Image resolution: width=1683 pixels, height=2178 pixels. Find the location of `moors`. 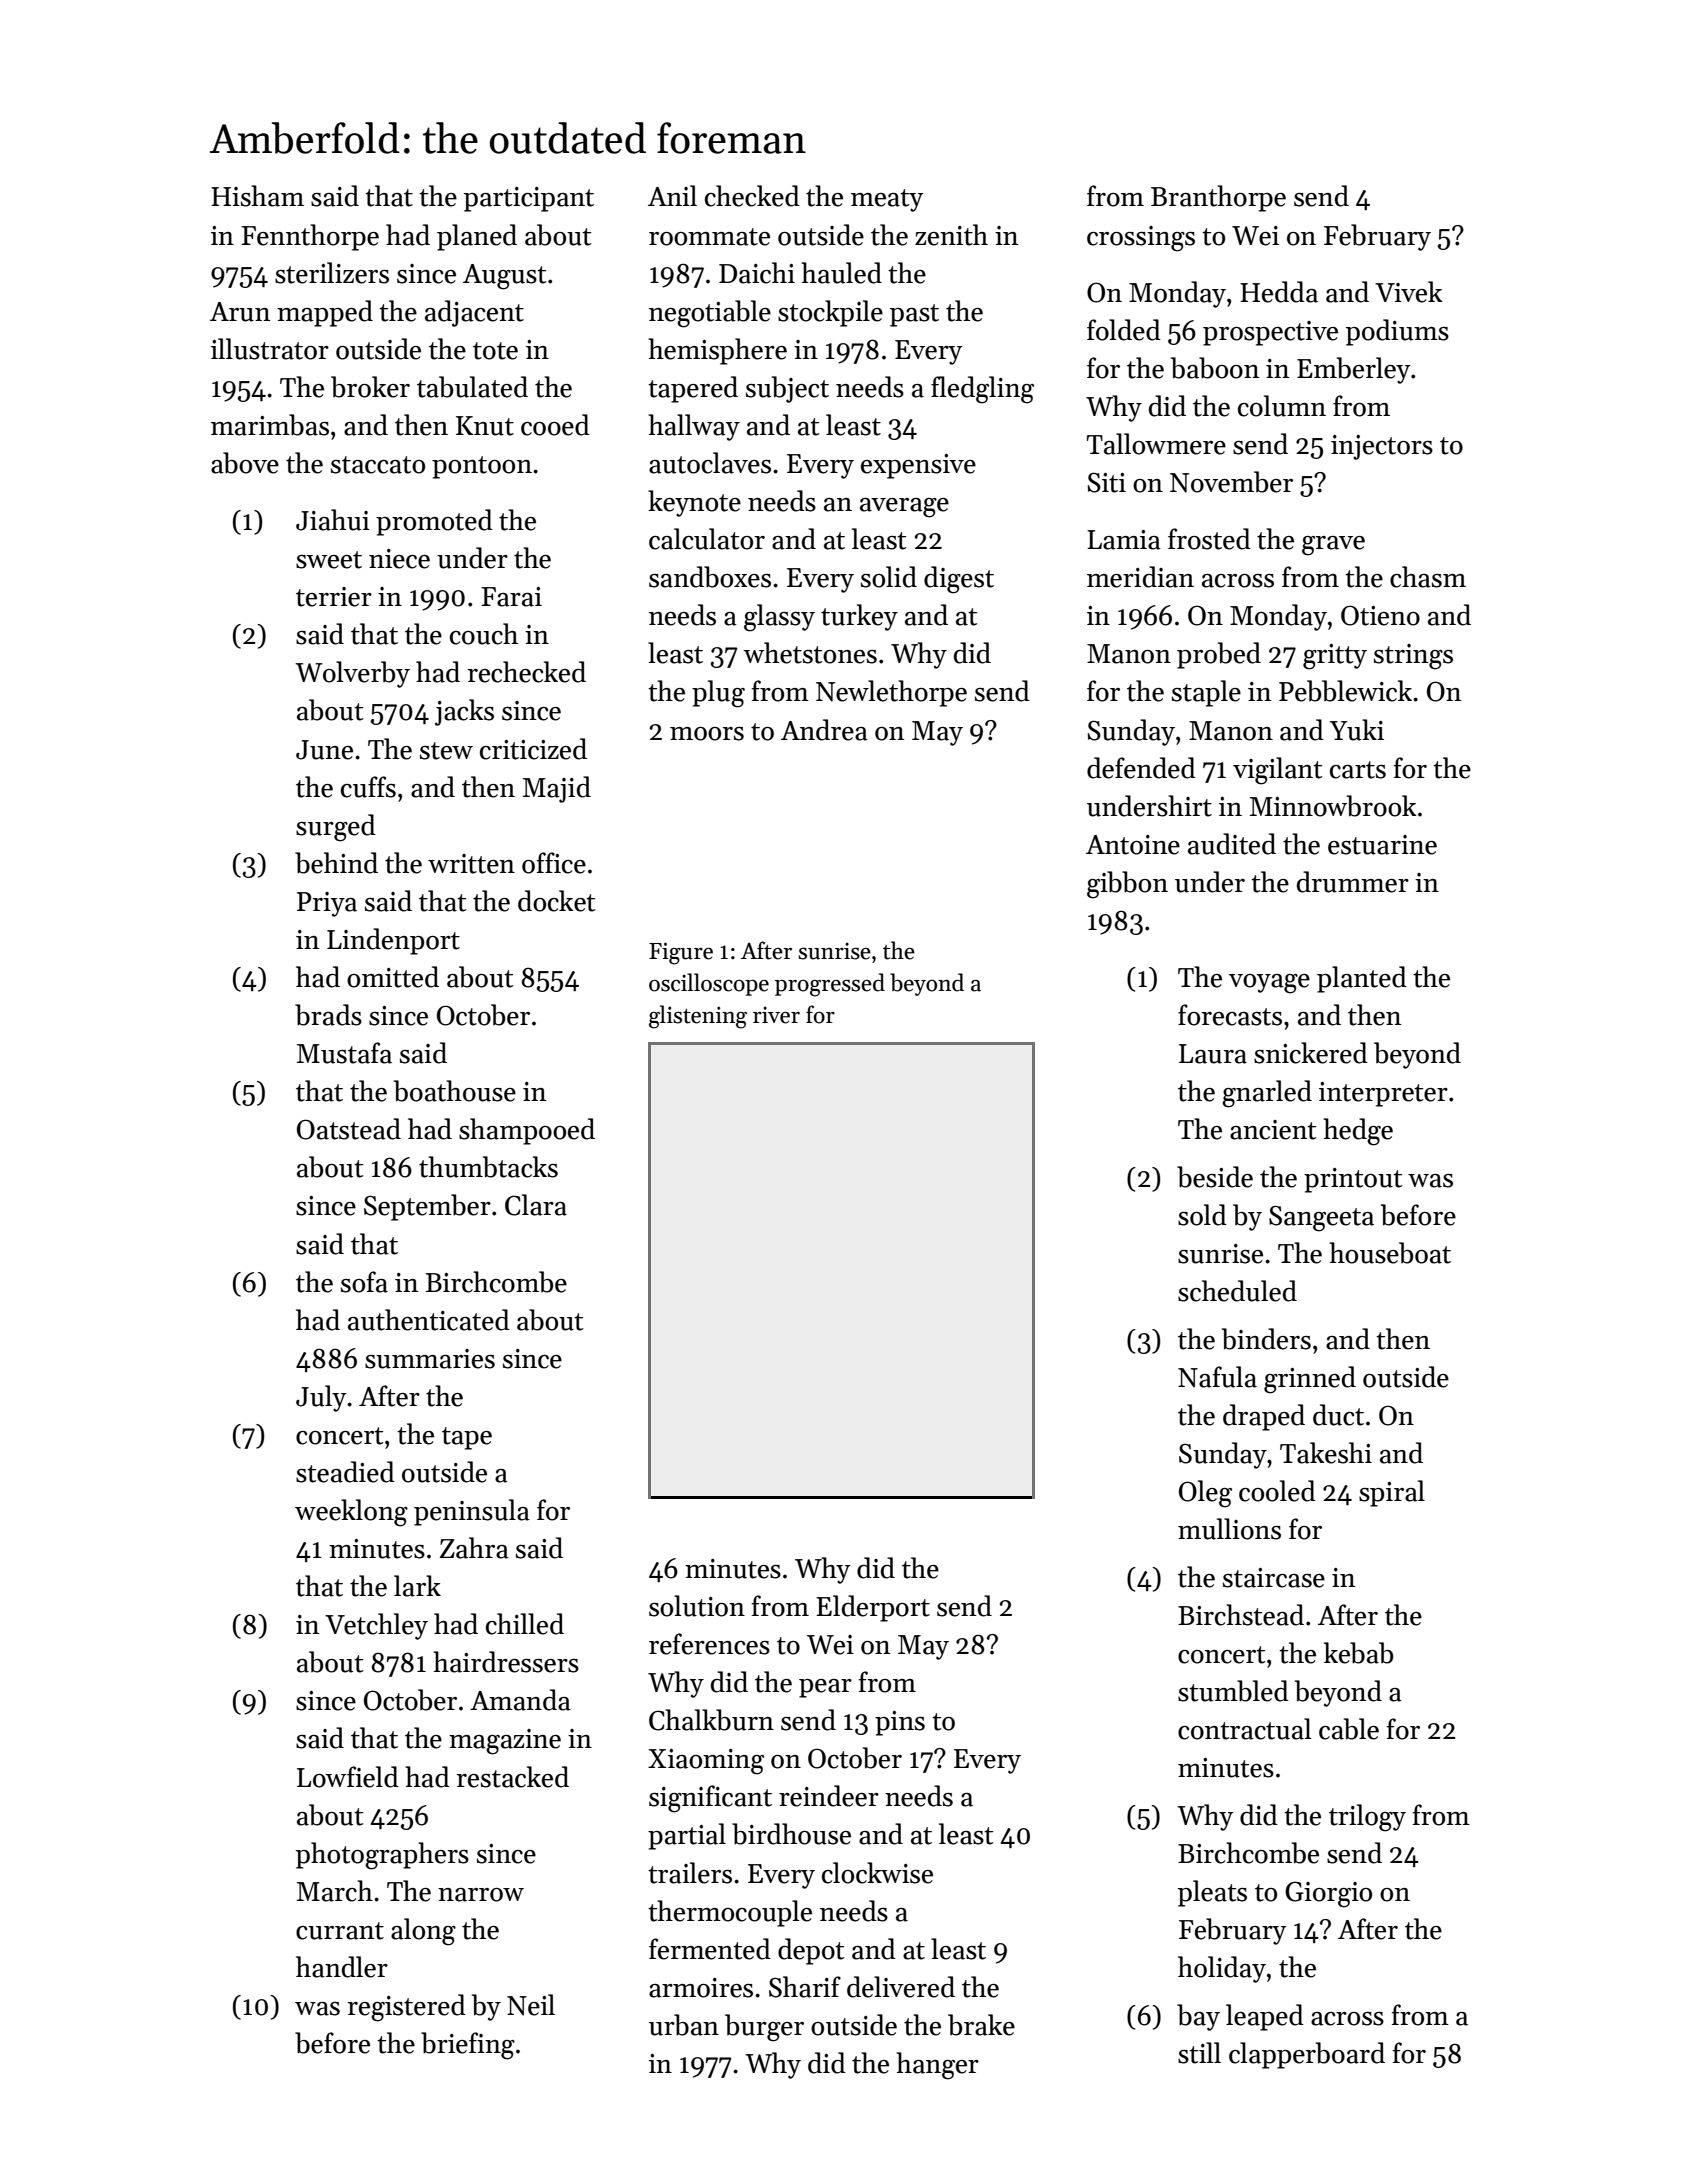

moors is located at coordinates (707, 734).
